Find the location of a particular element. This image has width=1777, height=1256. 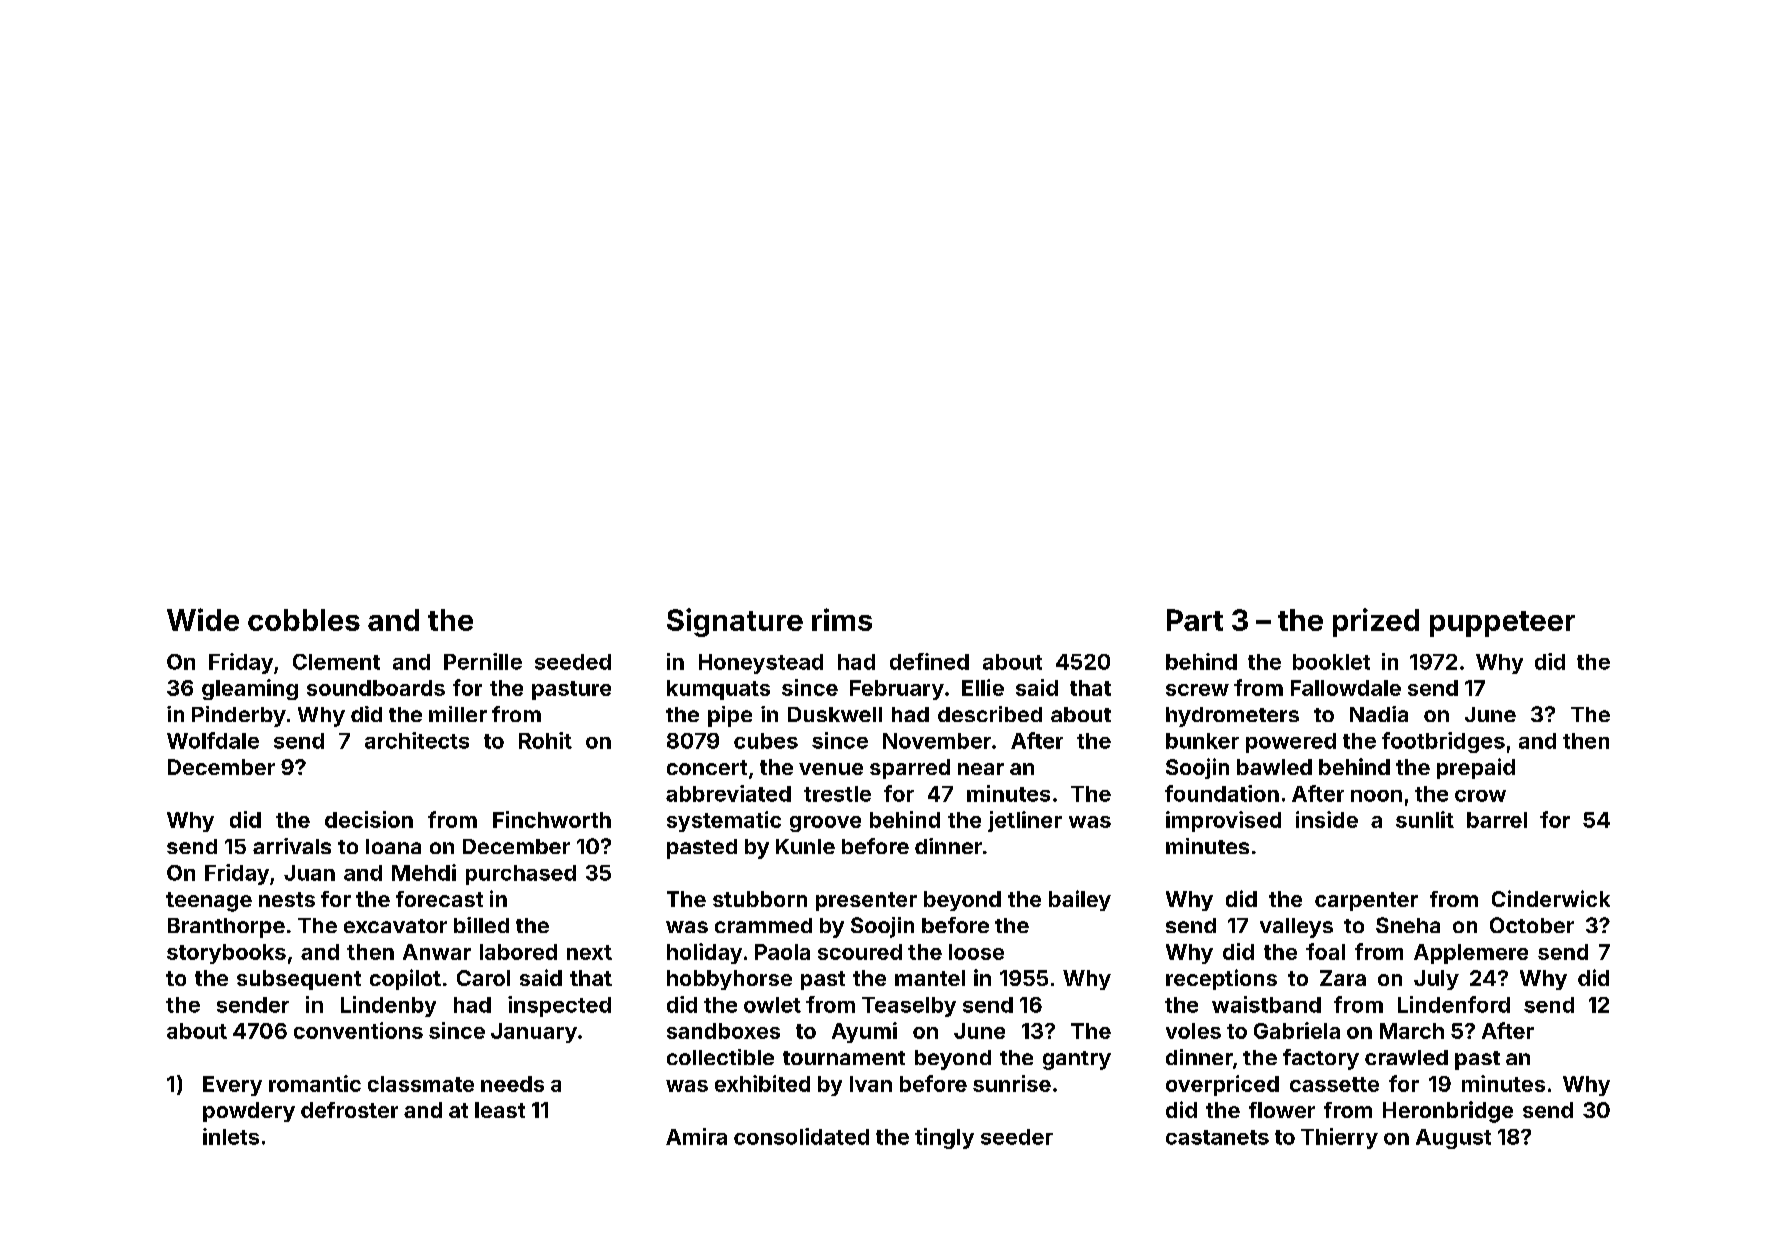

Pernille is located at coordinates (483, 661).
